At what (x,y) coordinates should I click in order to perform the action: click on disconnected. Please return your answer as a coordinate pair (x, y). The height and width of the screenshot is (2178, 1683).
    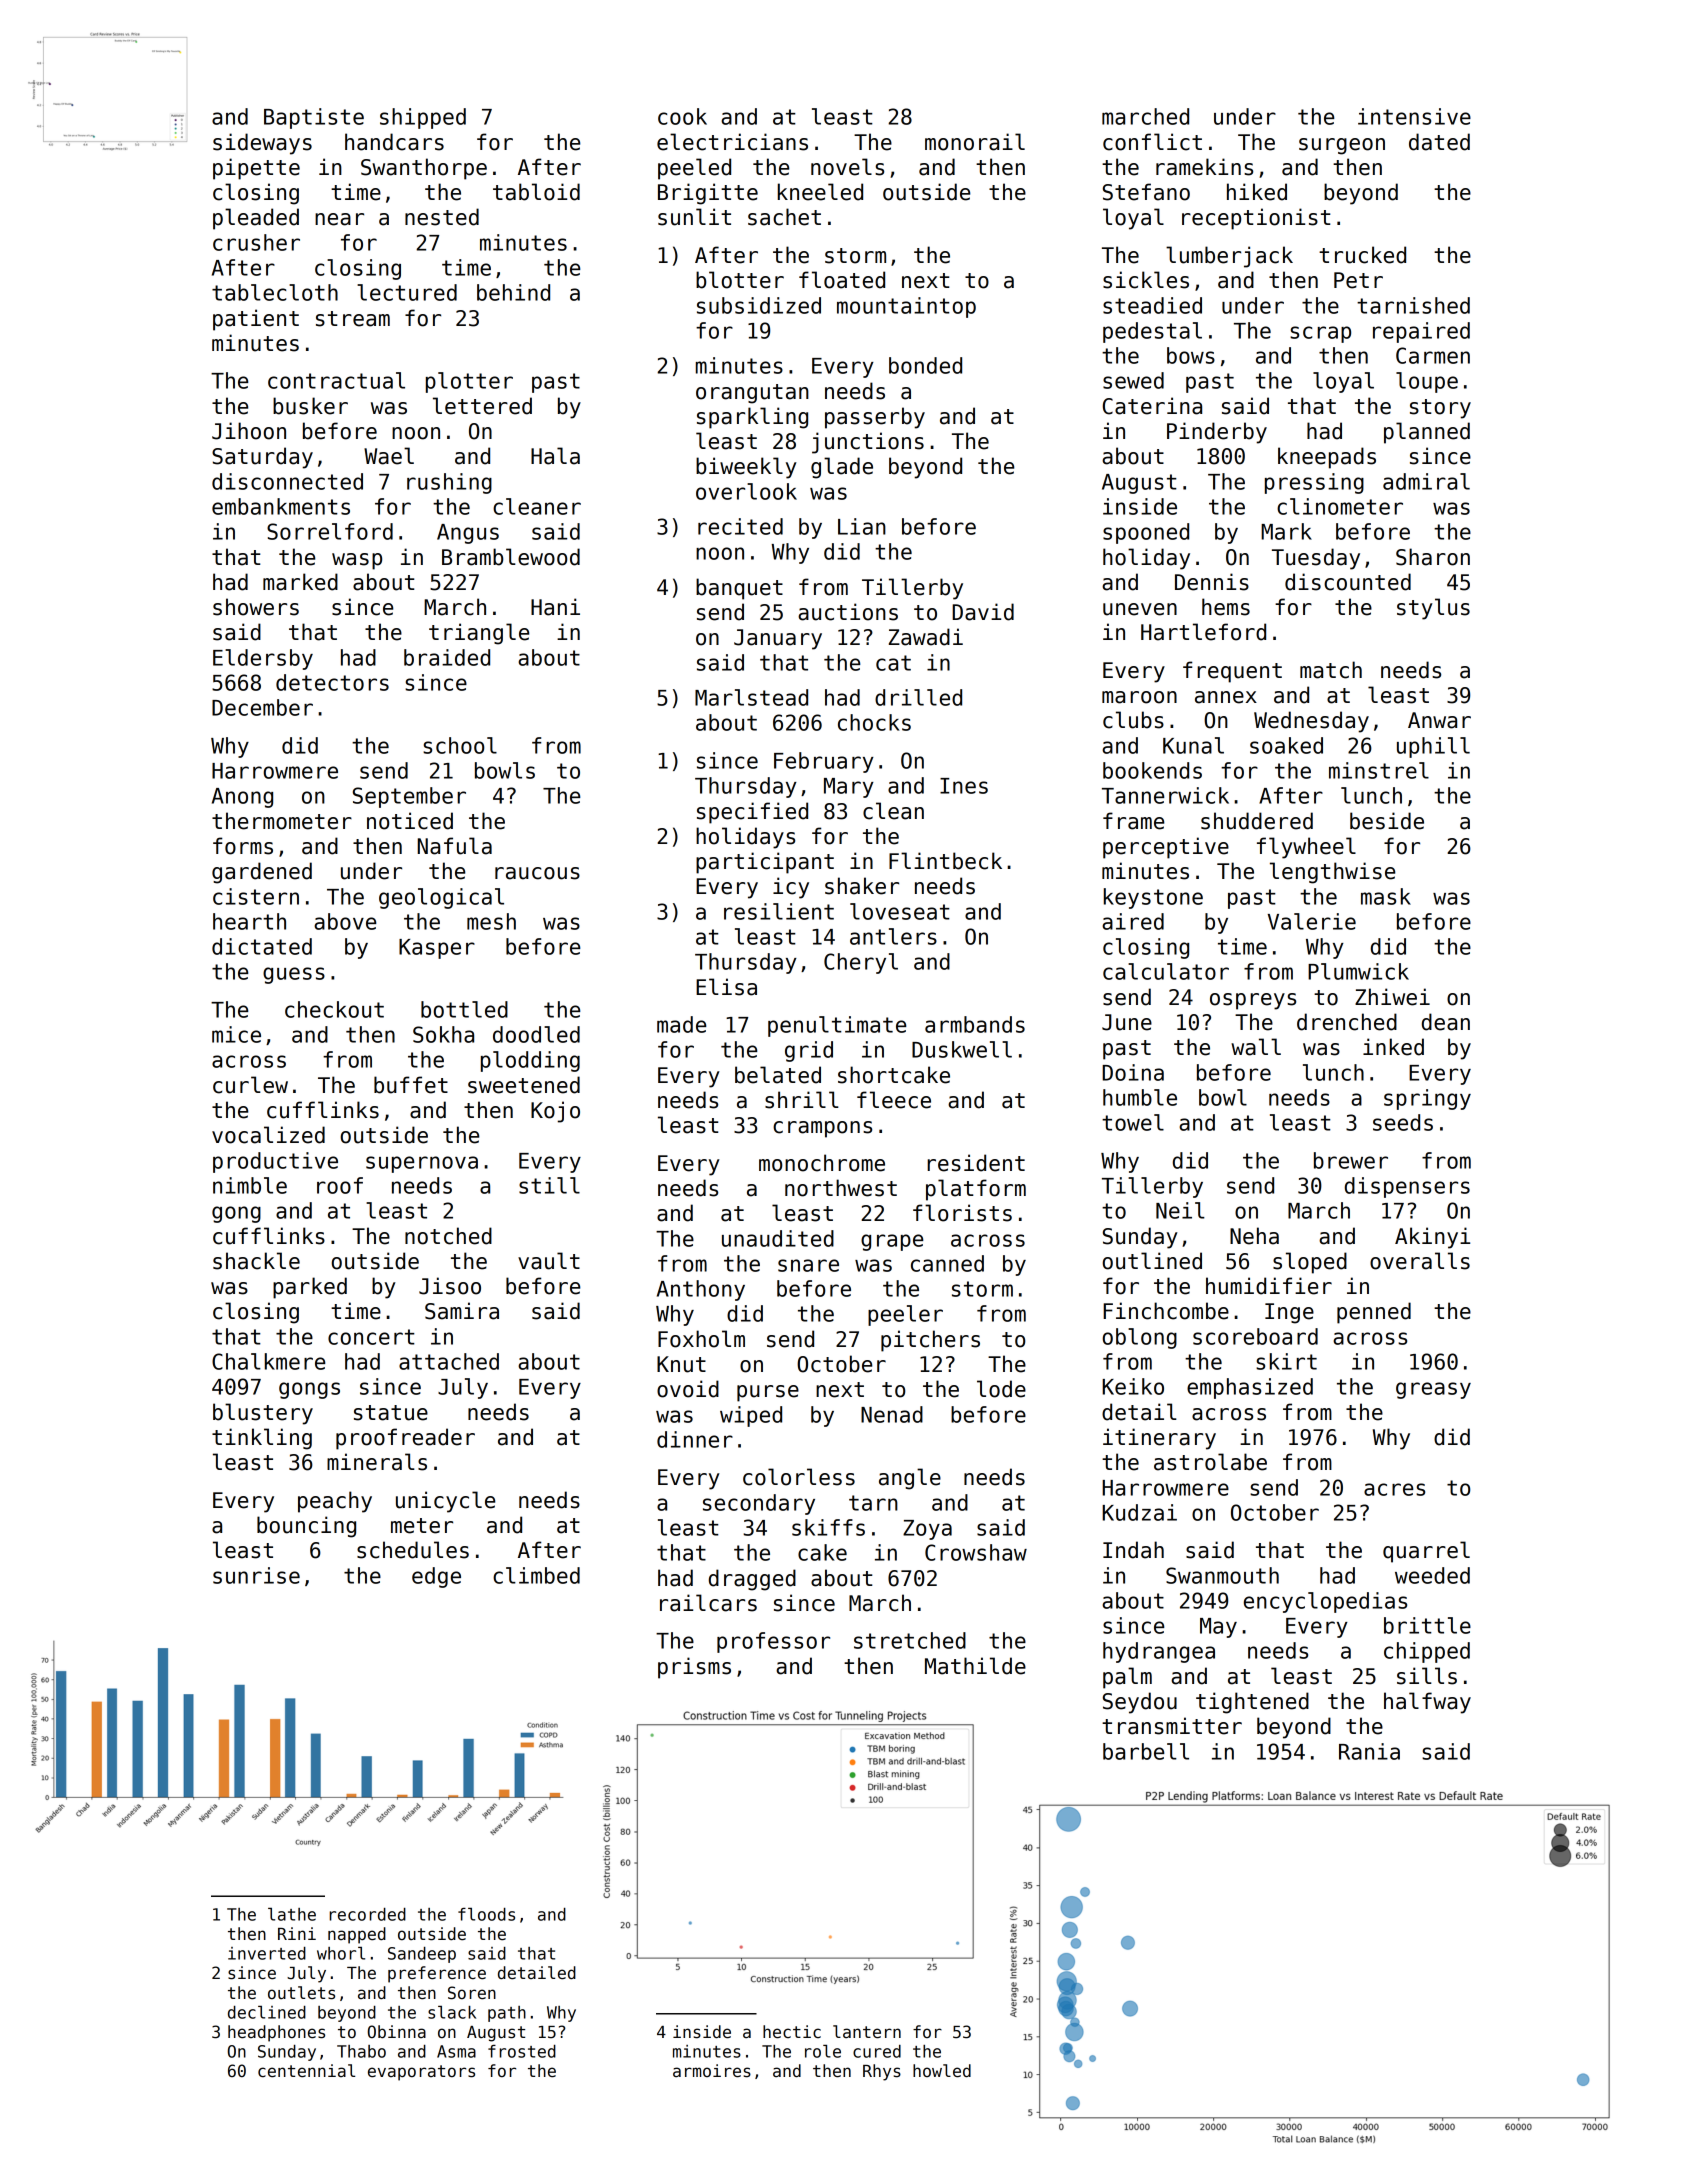
    Looking at the image, I should click on (287, 481).
